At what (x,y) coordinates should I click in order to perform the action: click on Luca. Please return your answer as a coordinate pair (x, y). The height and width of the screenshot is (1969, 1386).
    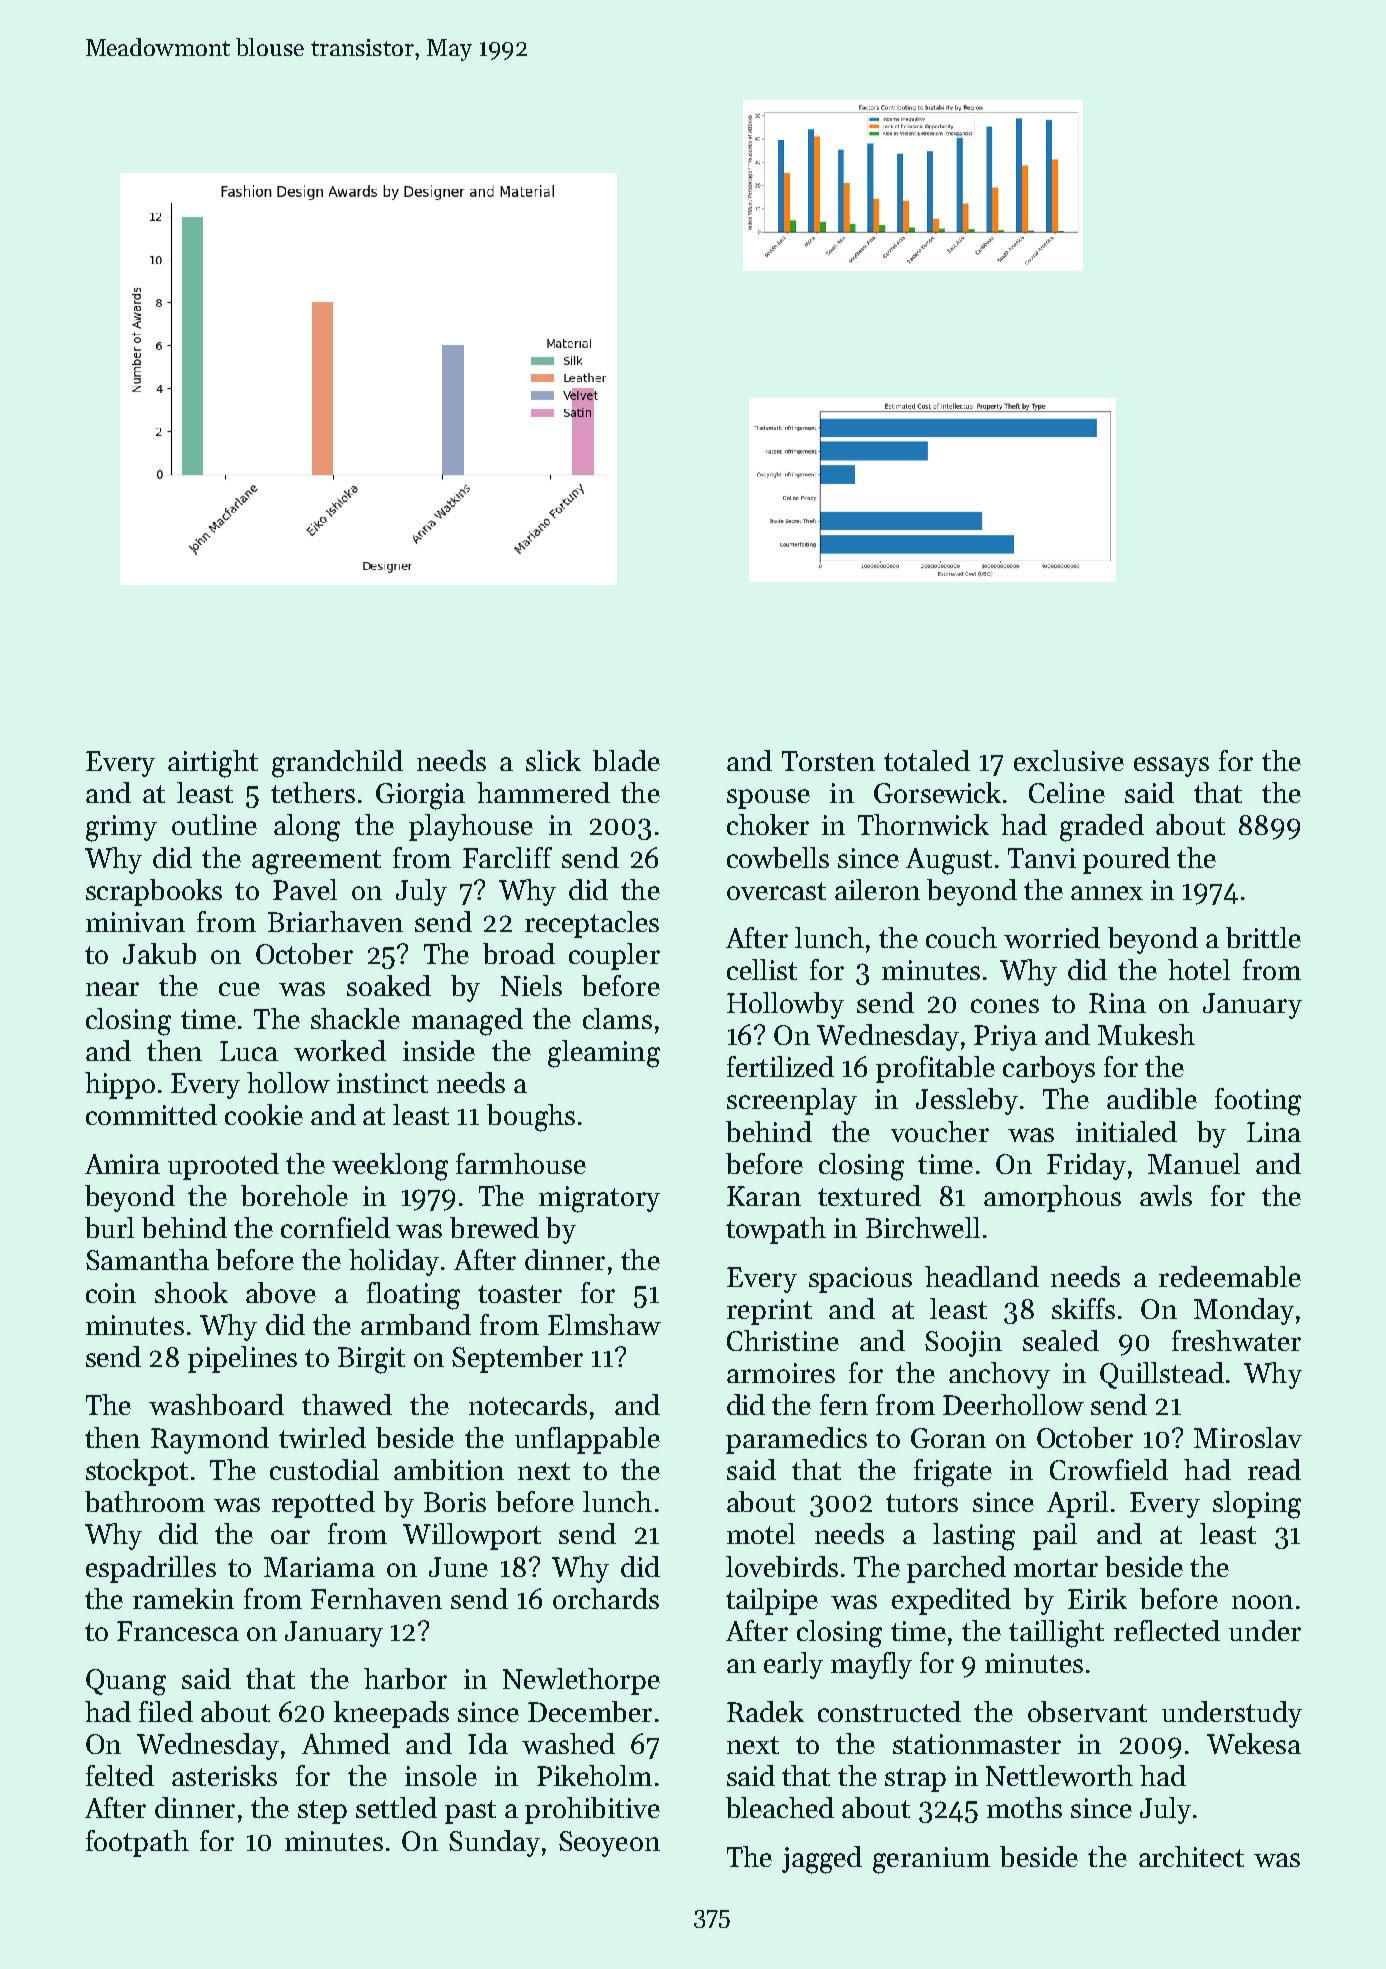
    Looking at the image, I should click on (249, 1051).
